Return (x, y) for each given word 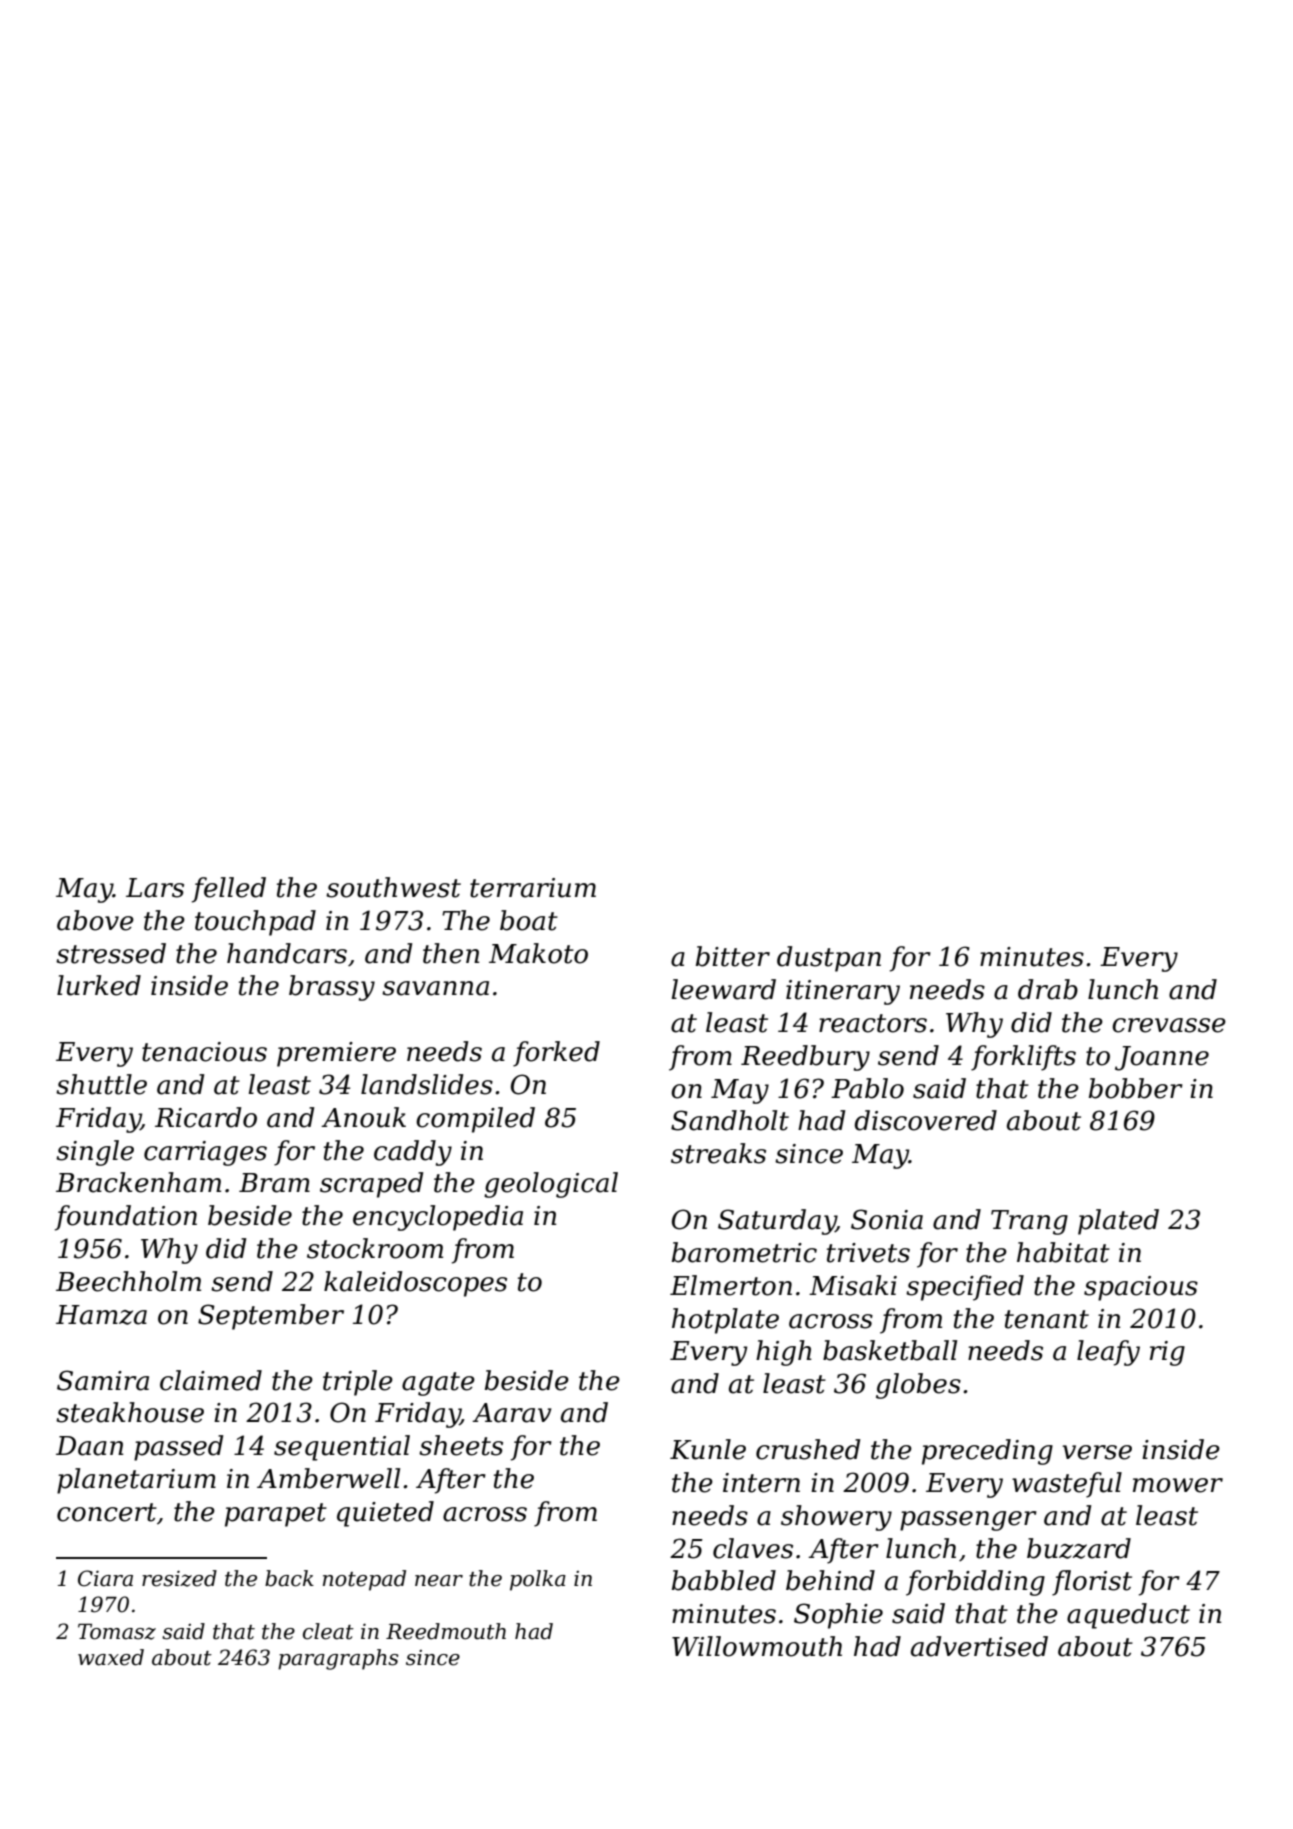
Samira (103, 1380)
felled (229, 890)
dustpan (829, 959)
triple (358, 1383)
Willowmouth (757, 1646)
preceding (987, 1452)
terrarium (533, 888)
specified (965, 1288)
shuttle (101, 1084)
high (784, 1353)
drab (1048, 989)
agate (438, 1384)
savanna (435, 988)
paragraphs (338, 1659)
